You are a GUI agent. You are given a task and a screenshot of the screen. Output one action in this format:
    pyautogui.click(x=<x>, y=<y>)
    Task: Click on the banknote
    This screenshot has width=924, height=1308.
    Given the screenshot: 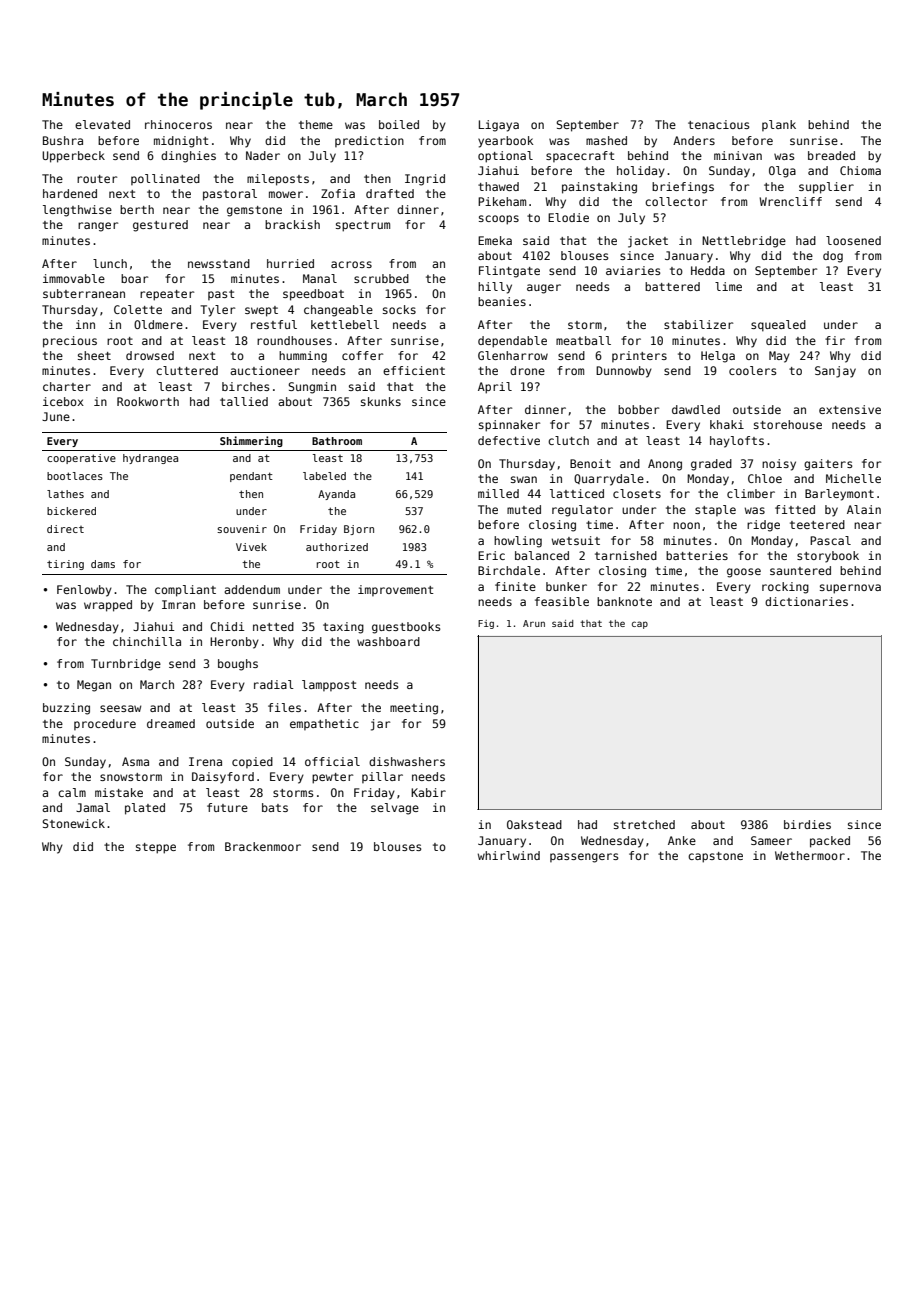 What is the action you would take?
    pyautogui.click(x=624, y=601)
